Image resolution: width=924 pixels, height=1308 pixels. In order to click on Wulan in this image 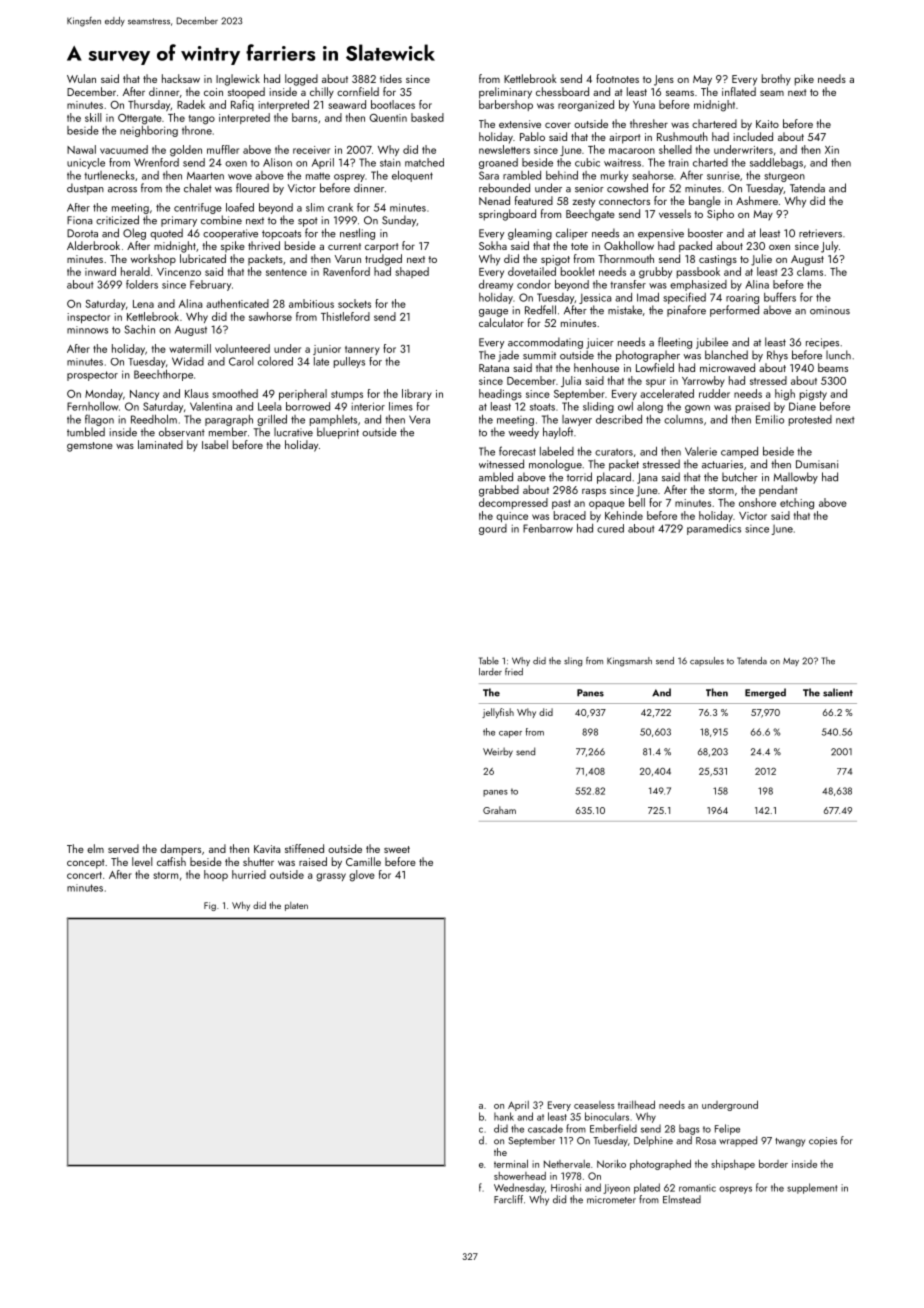, I will do `click(81, 78)`.
